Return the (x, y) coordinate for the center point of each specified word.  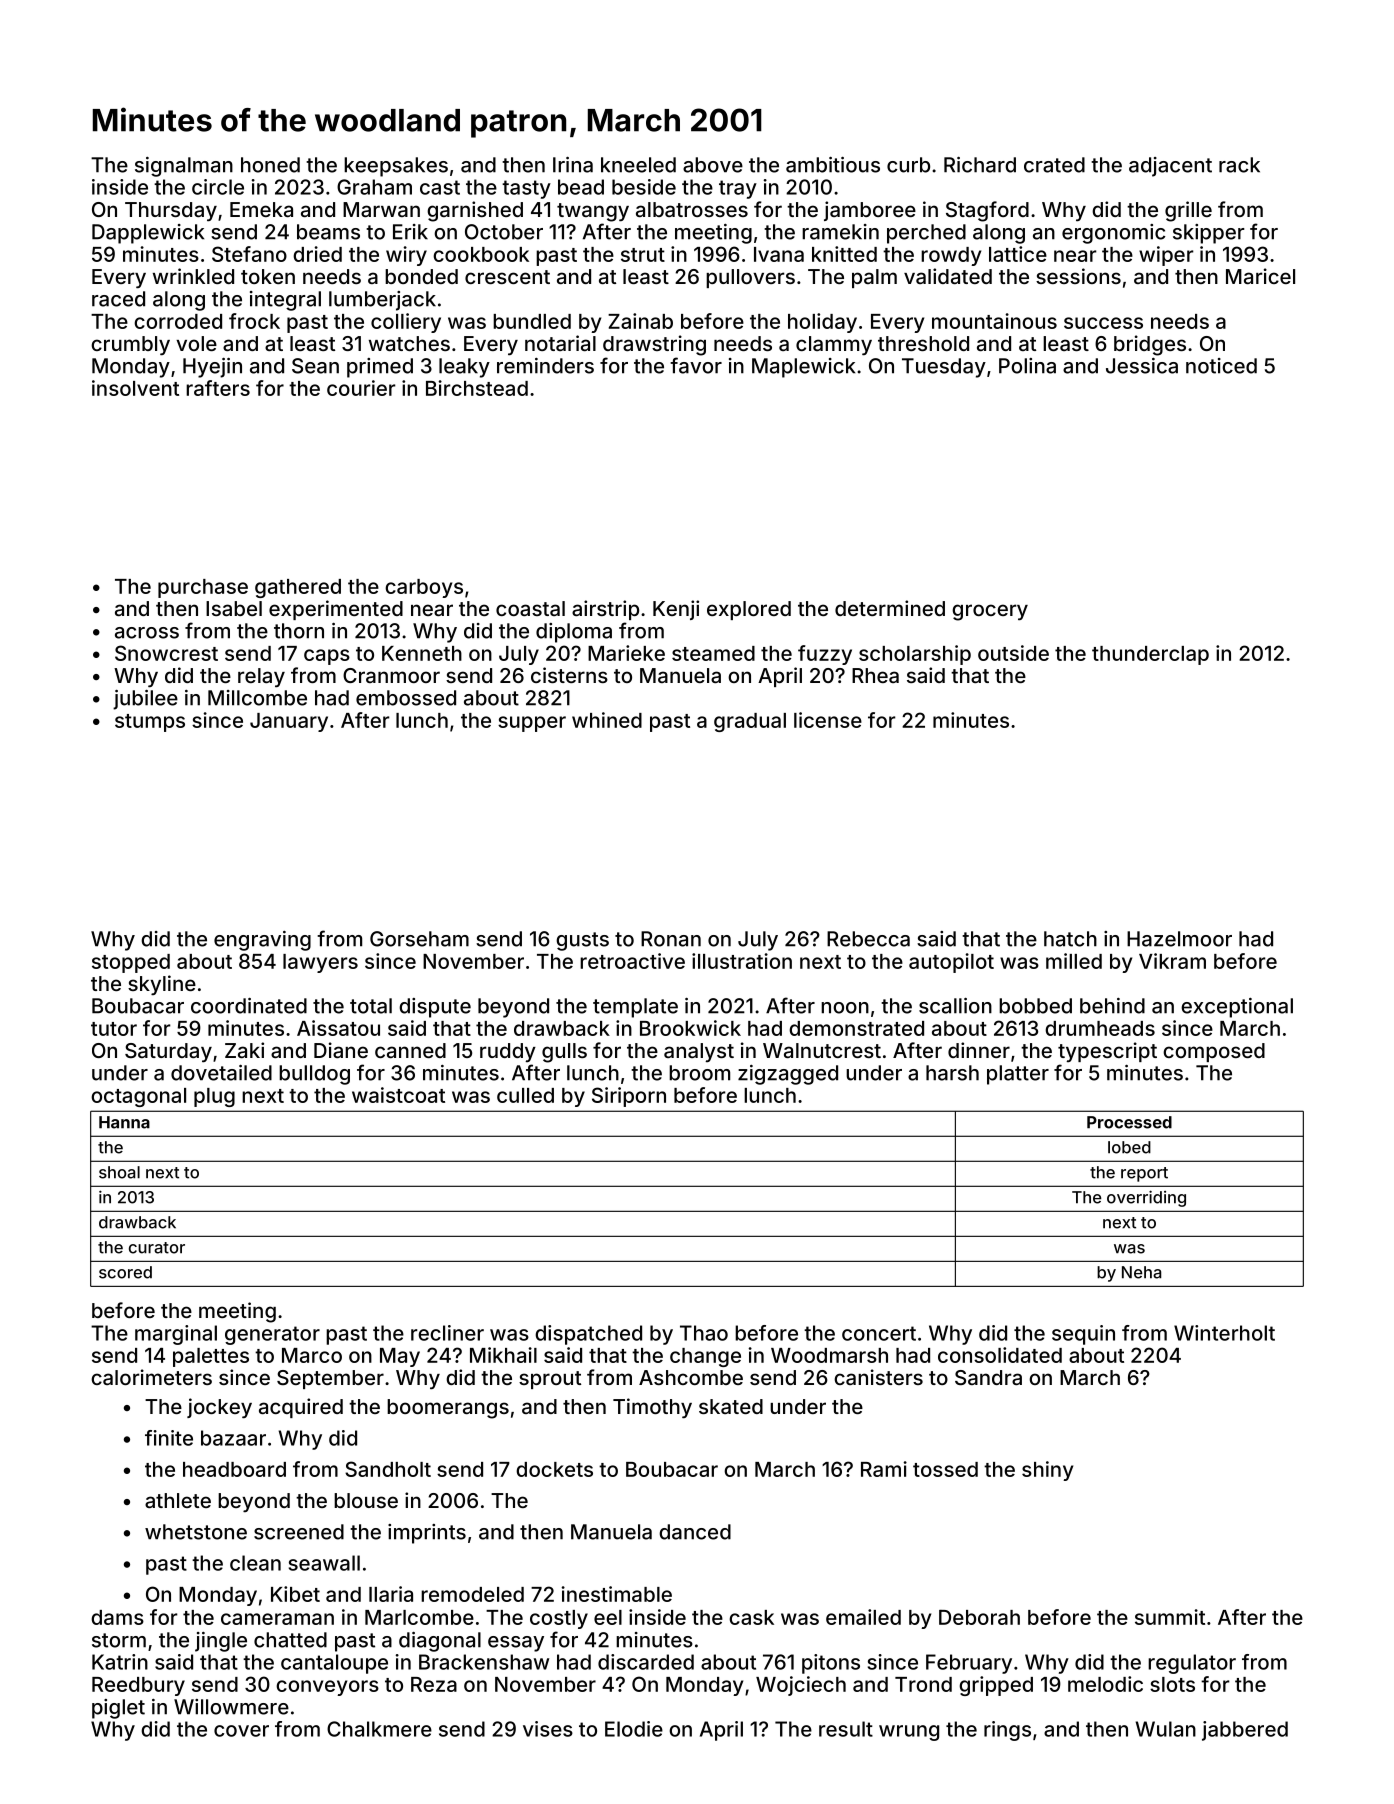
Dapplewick (148, 234)
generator (272, 1335)
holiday (822, 323)
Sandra (988, 1377)
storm (119, 1640)
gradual (750, 722)
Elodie (634, 1729)
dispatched (588, 1335)
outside (1013, 653)
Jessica (1142, 366)
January (289, 722)
